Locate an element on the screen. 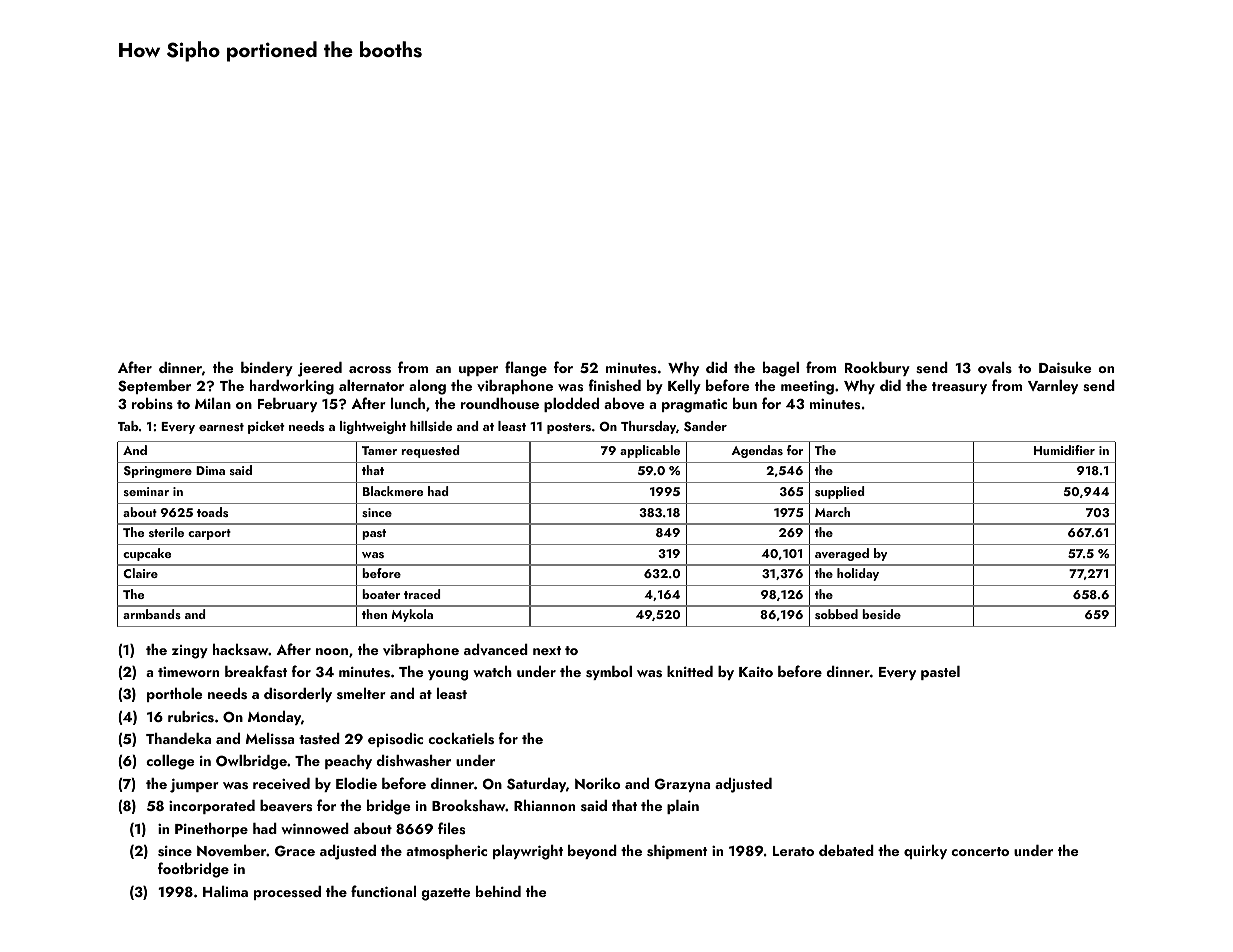 The image size is (1233, 952). plain is located at coordinates (683, 807).
